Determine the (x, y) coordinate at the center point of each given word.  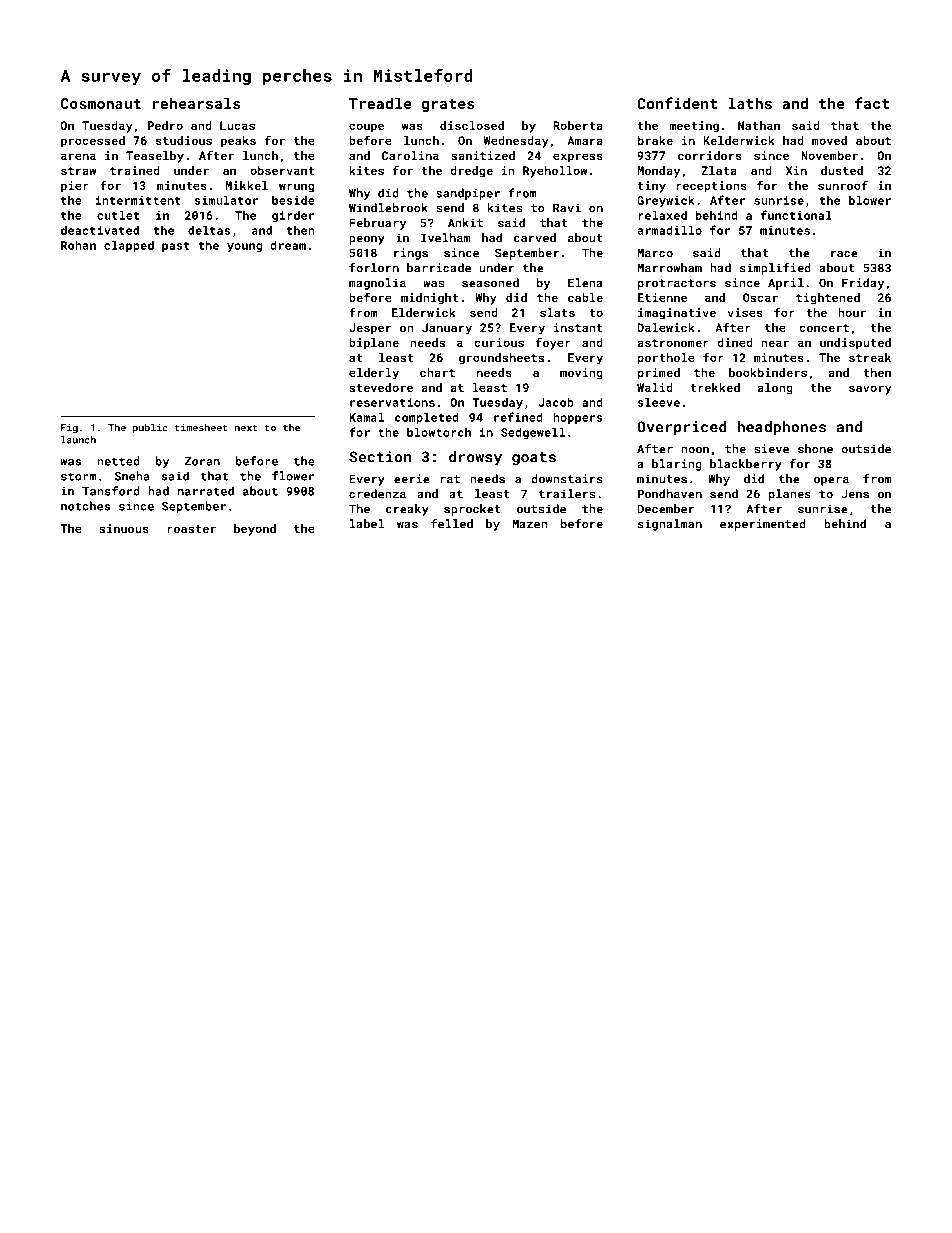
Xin (796, 170)
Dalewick (666, 327)
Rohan (78, 245)
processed (93, 142)
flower (293, 476)
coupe (366, 128)
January (447, 329)
